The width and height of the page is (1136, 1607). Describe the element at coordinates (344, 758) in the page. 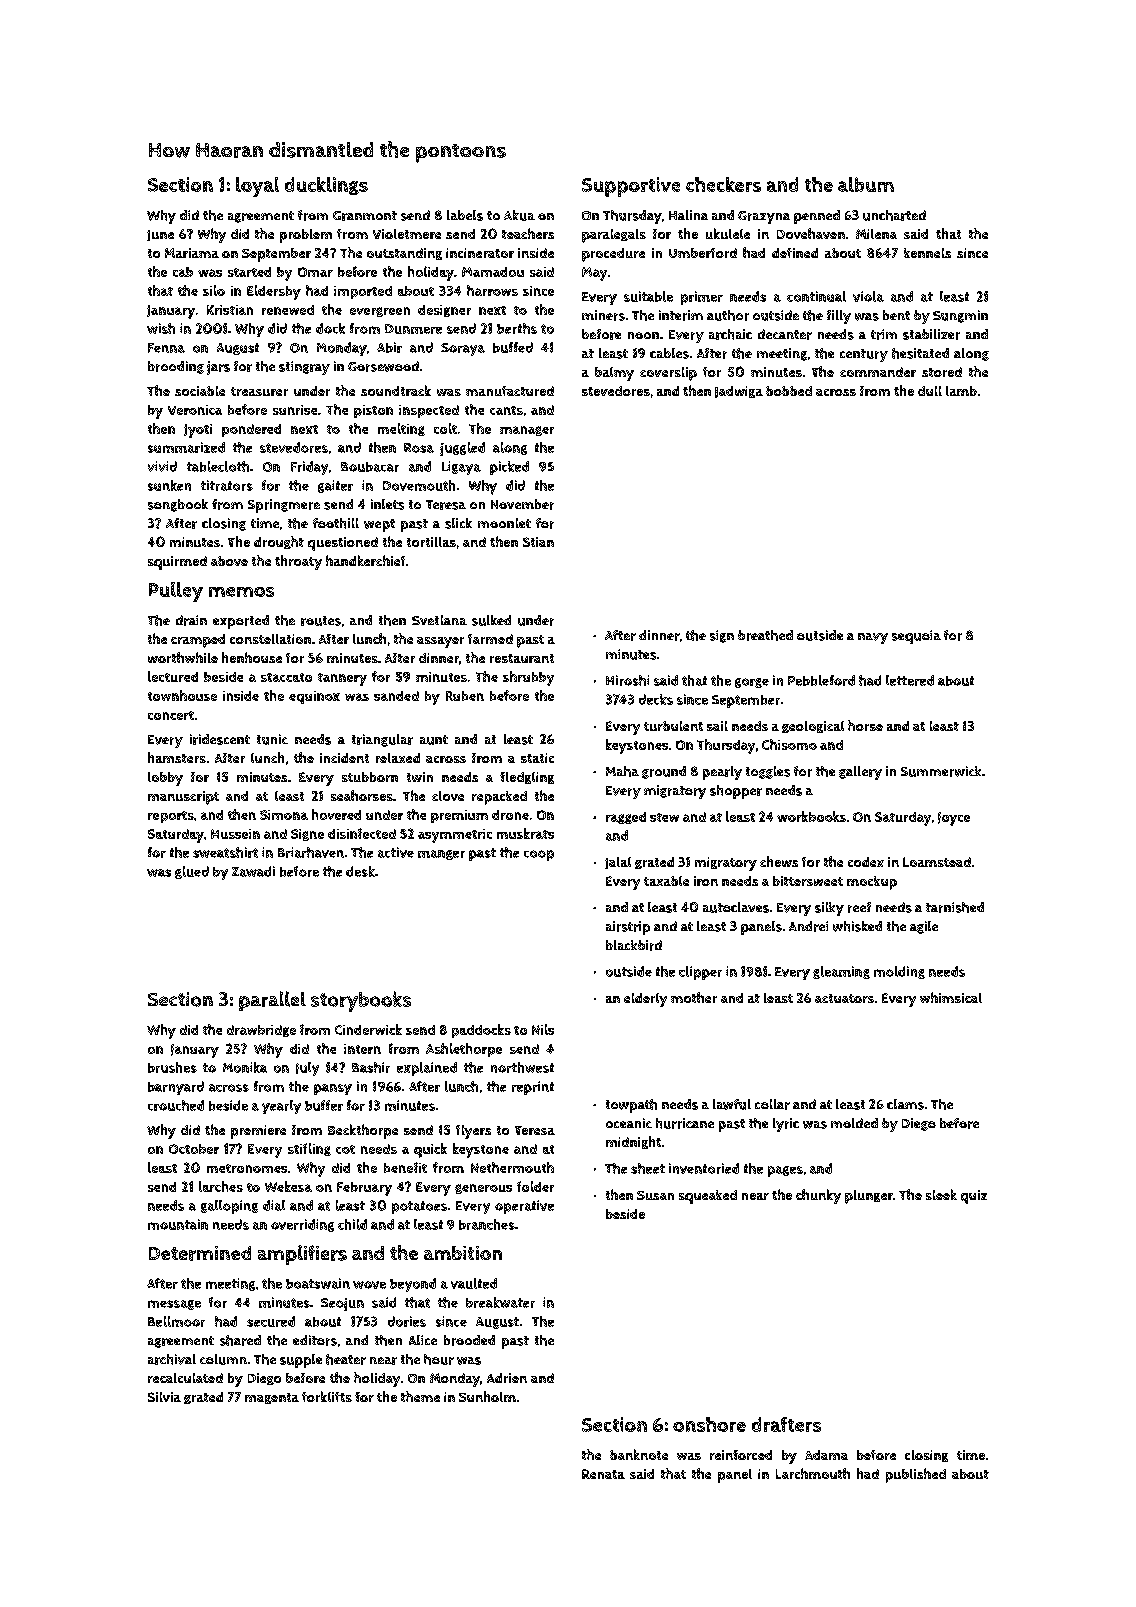

I see `incident` at that location.
